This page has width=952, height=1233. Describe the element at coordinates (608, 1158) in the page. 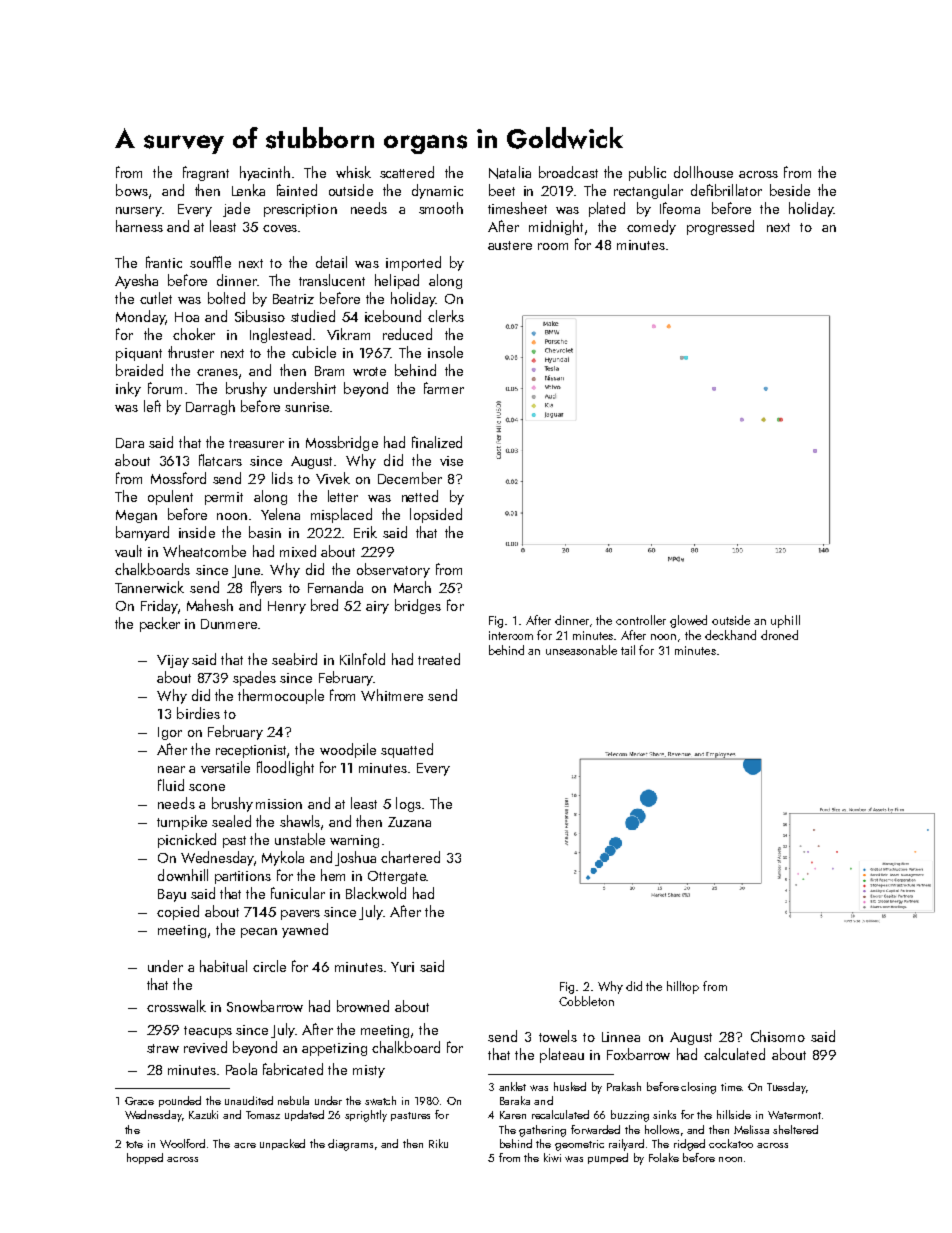

I see `pumped` at that location.
